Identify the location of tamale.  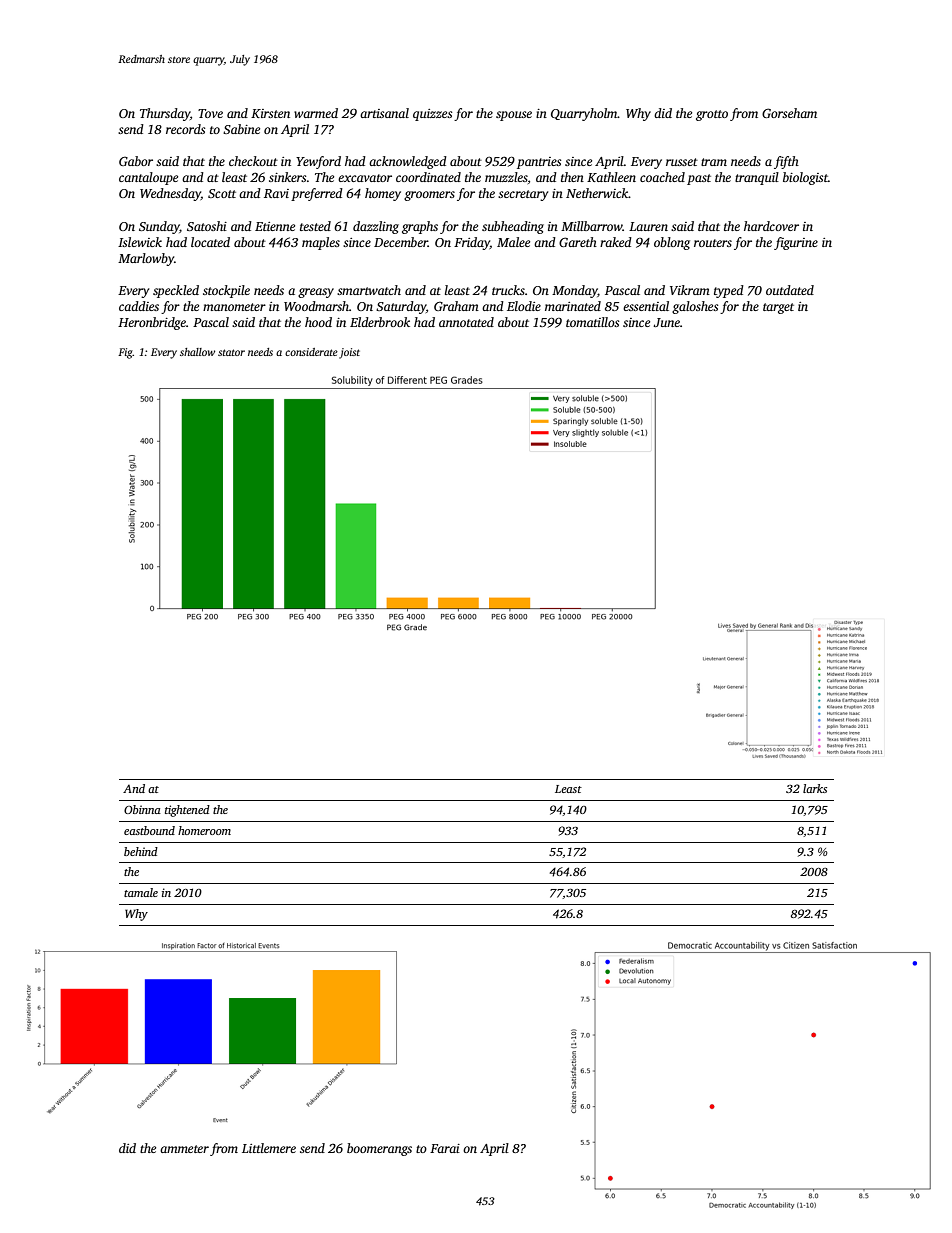
(141, 892).
